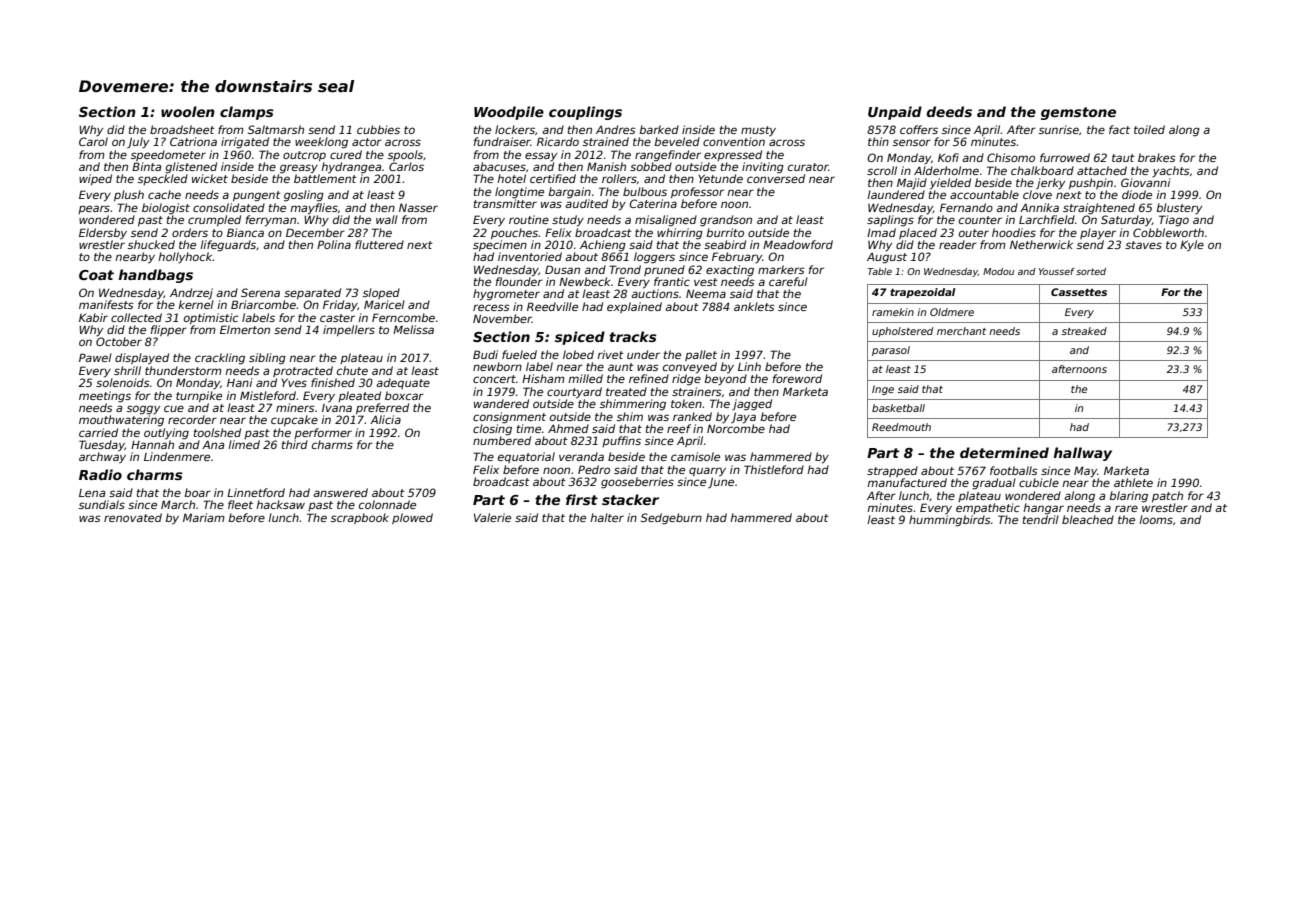  I want to click on streaked, so click(1084, 331).
